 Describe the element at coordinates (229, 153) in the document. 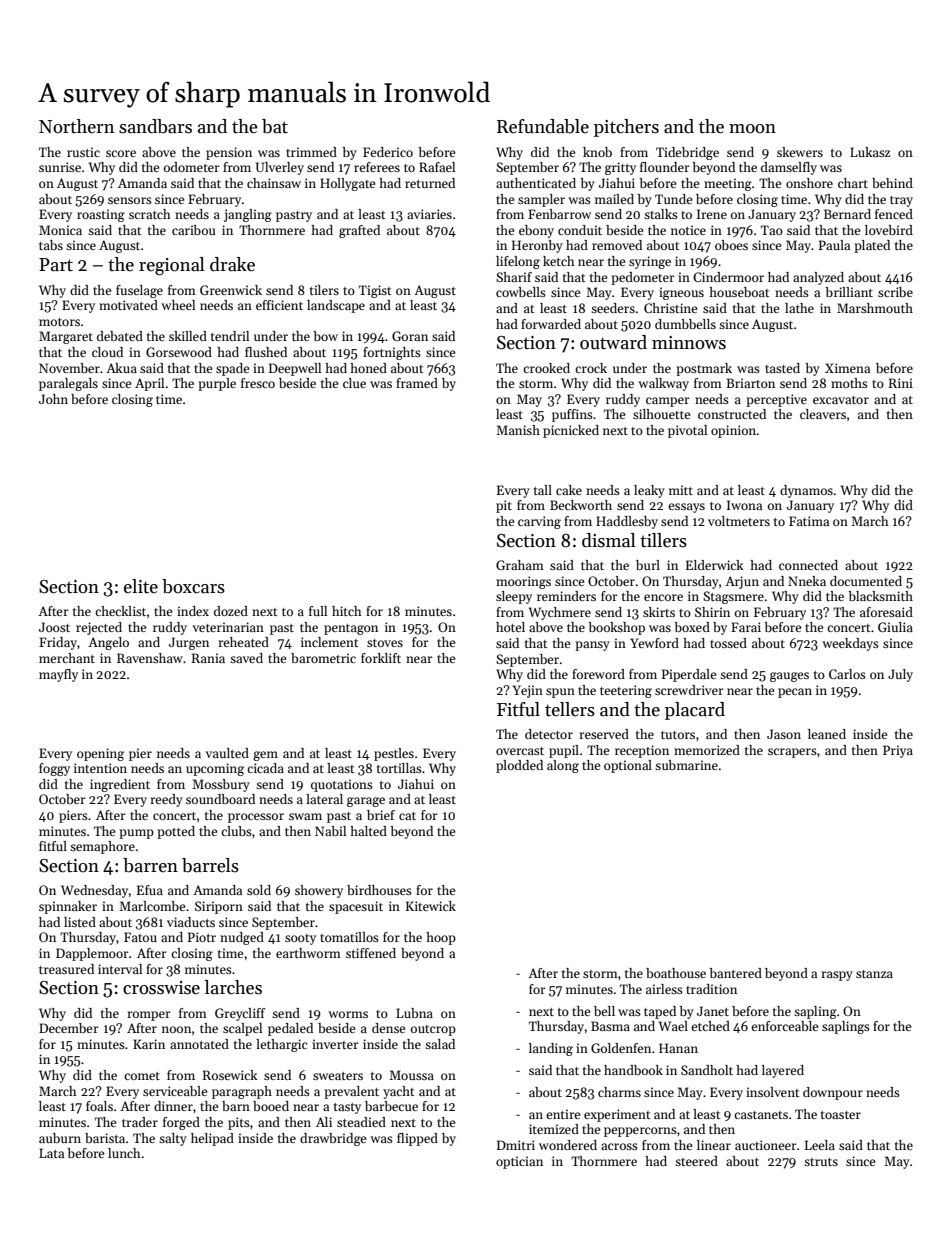

I see `pension` at that location.
